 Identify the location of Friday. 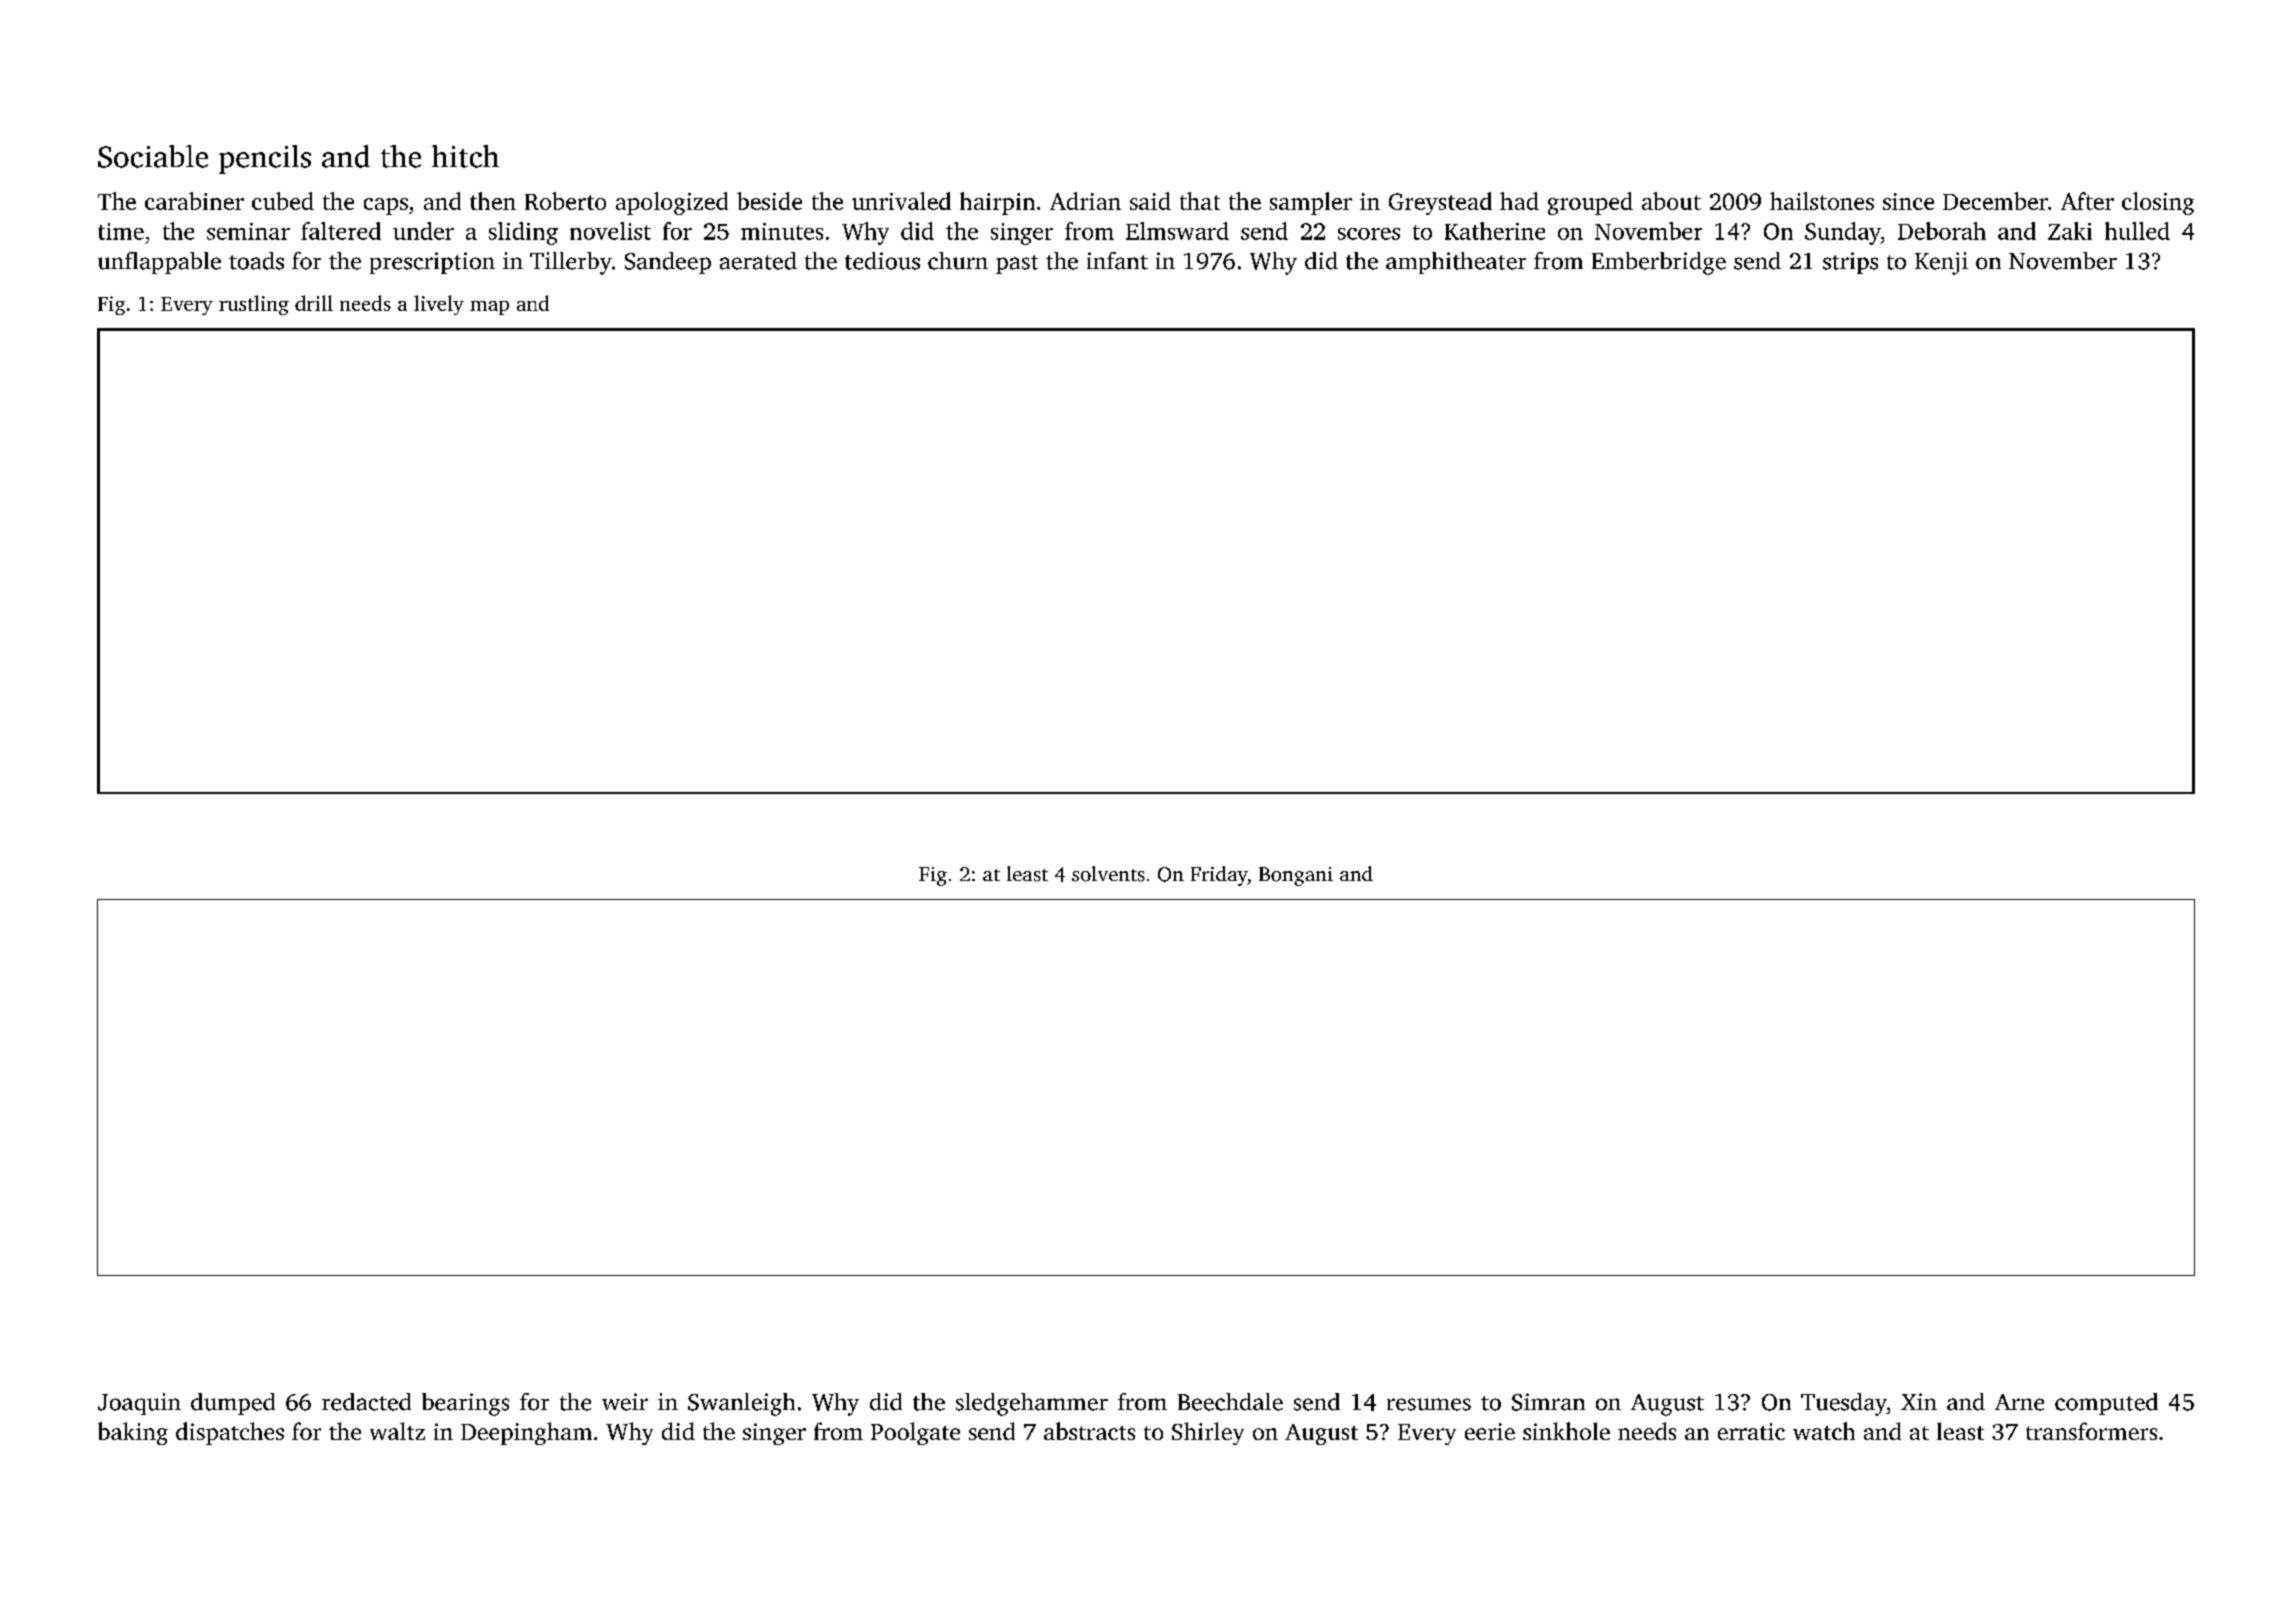
(1219, 876).
